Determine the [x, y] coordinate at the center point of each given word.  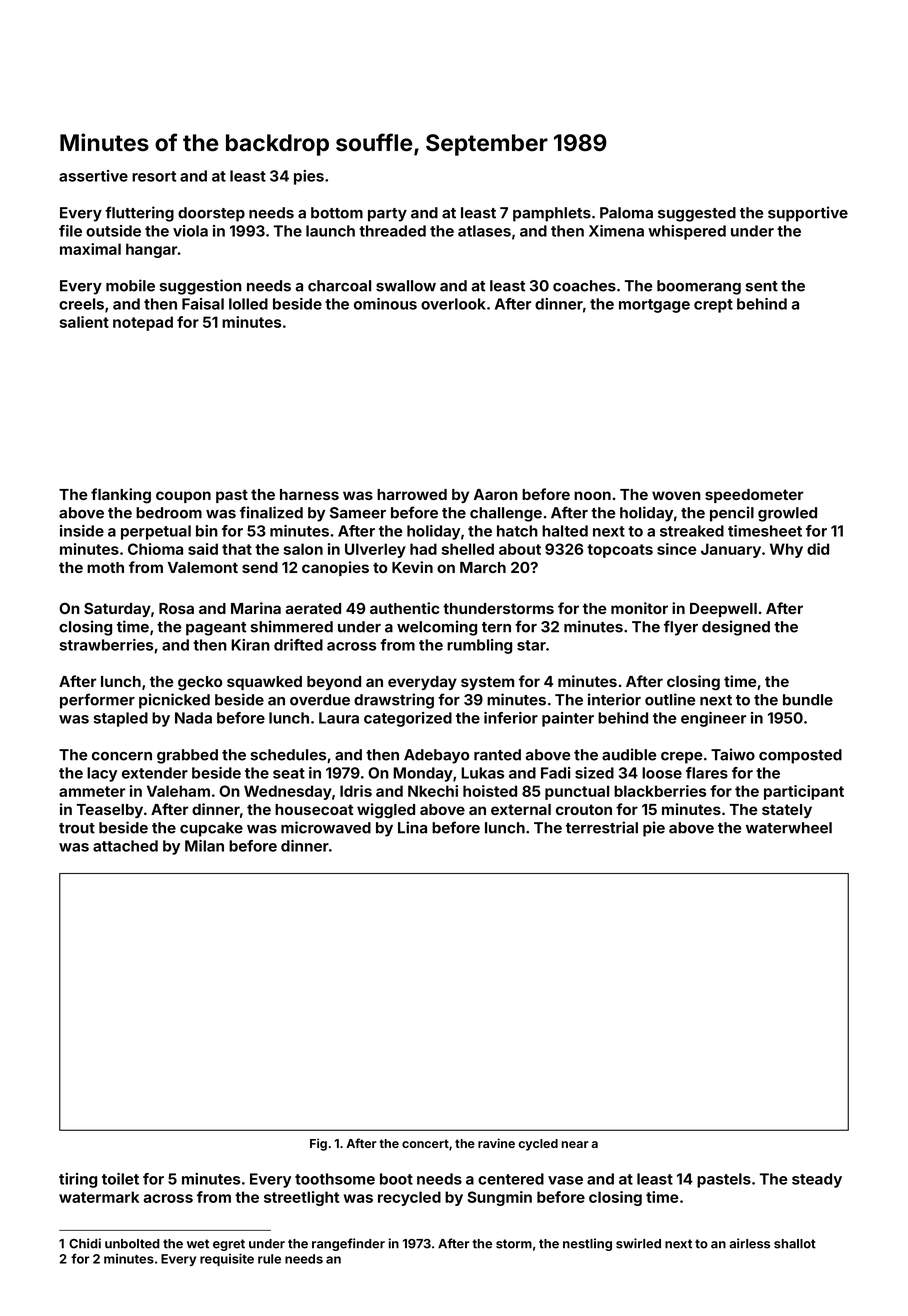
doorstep [211, 214]
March [483, 567]
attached [125, 846]
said [203, 549]
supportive [808, 214]
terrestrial [602, 827]
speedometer [754, 496]
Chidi [85, 1243]
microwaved [326, 827]
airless [749, 1243]
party [387, 215]
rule [269, 1259]
